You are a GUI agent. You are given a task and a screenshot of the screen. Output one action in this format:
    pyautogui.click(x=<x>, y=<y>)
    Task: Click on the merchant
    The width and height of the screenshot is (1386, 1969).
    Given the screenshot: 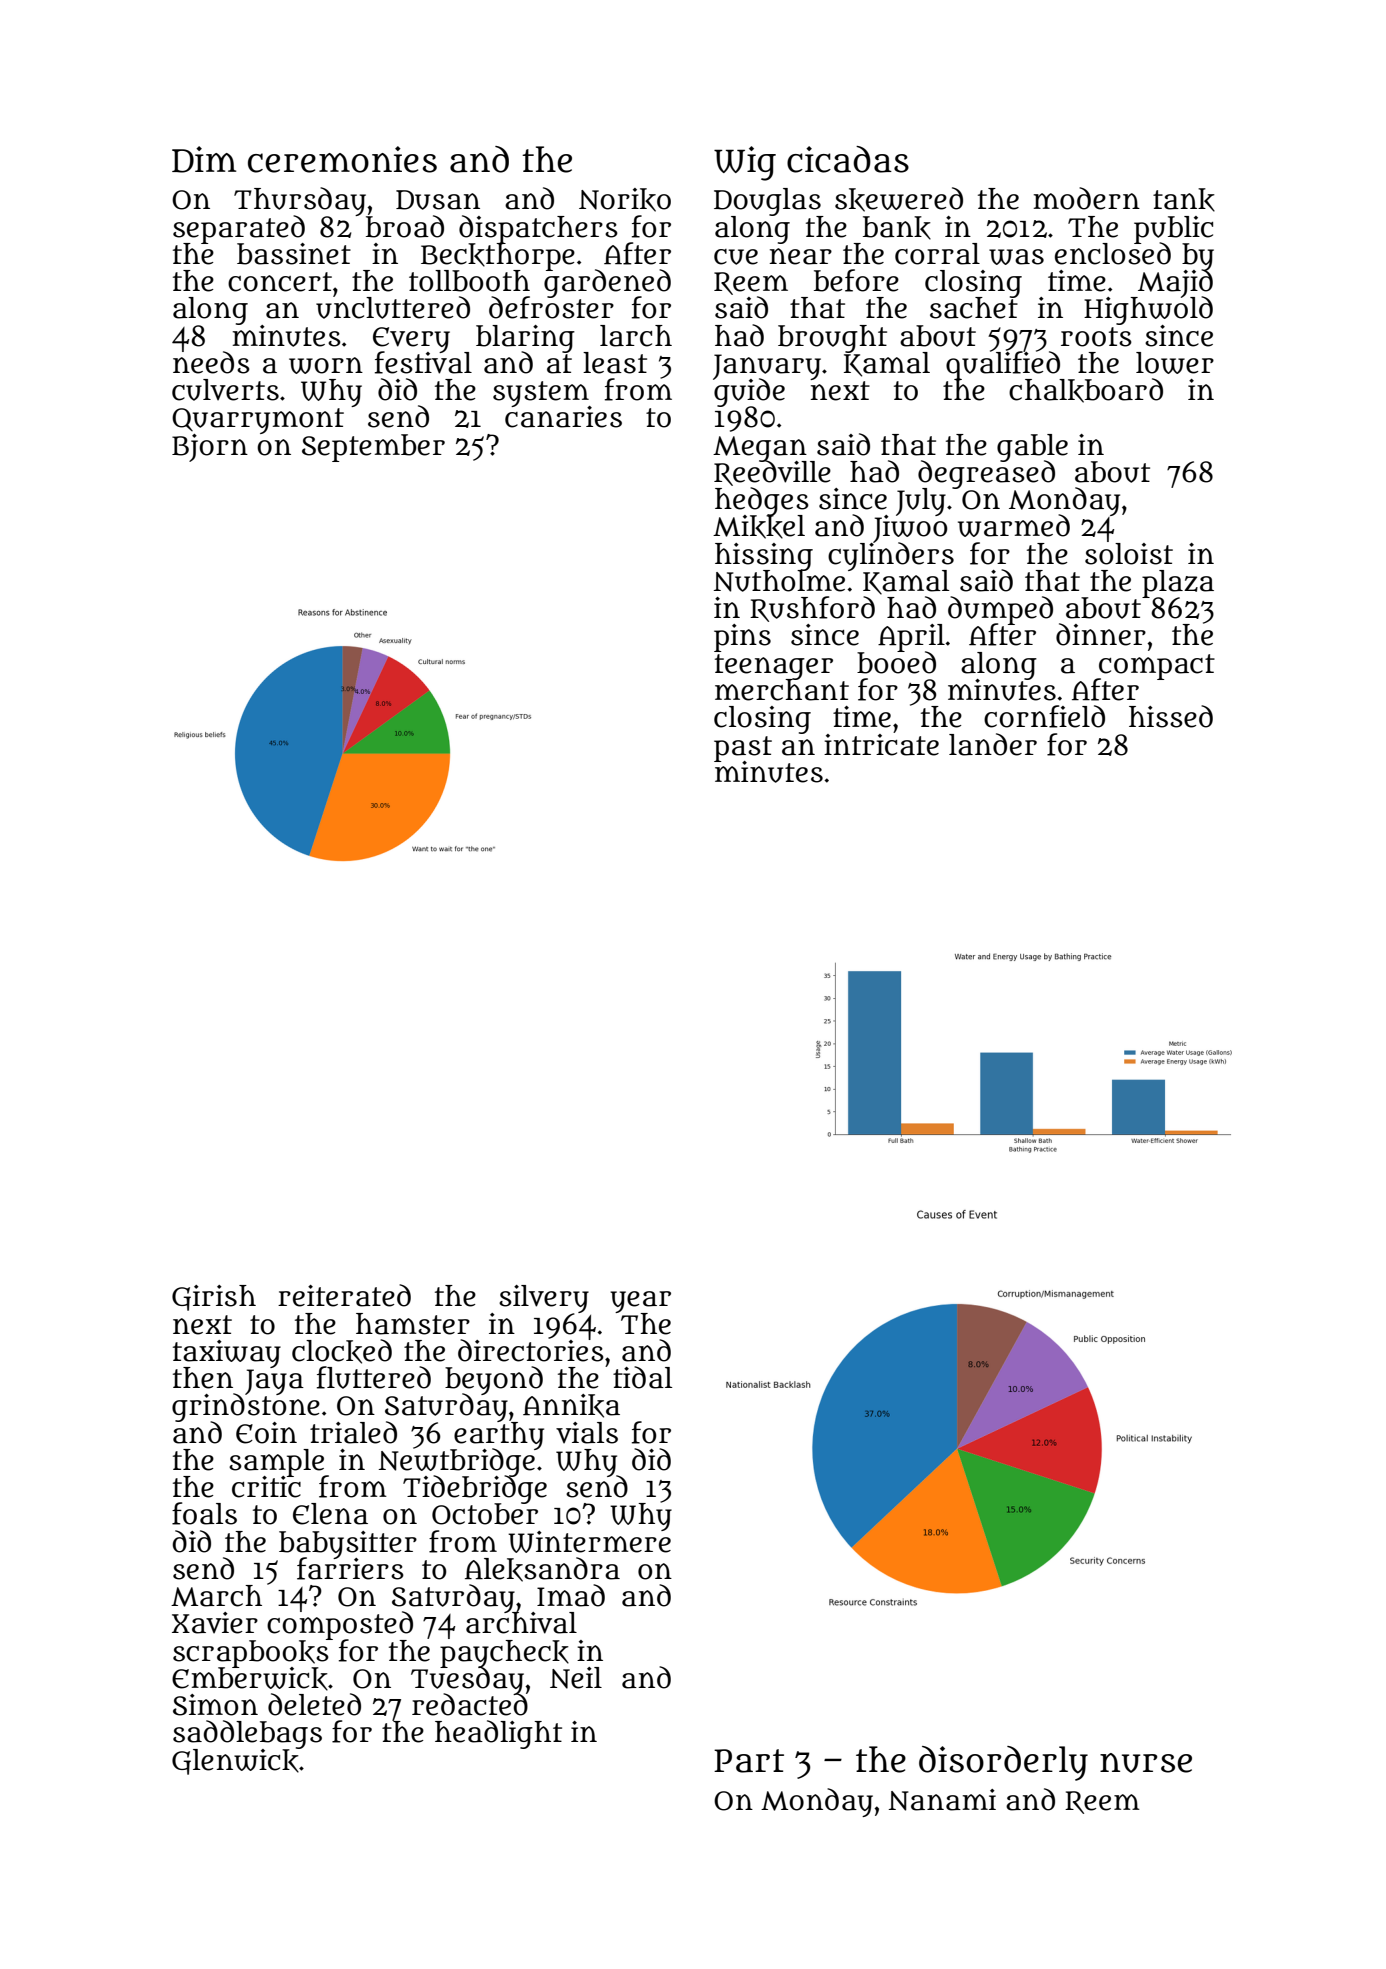 What is the action you would take?
    pyautogui.click(x=782, y=690)
